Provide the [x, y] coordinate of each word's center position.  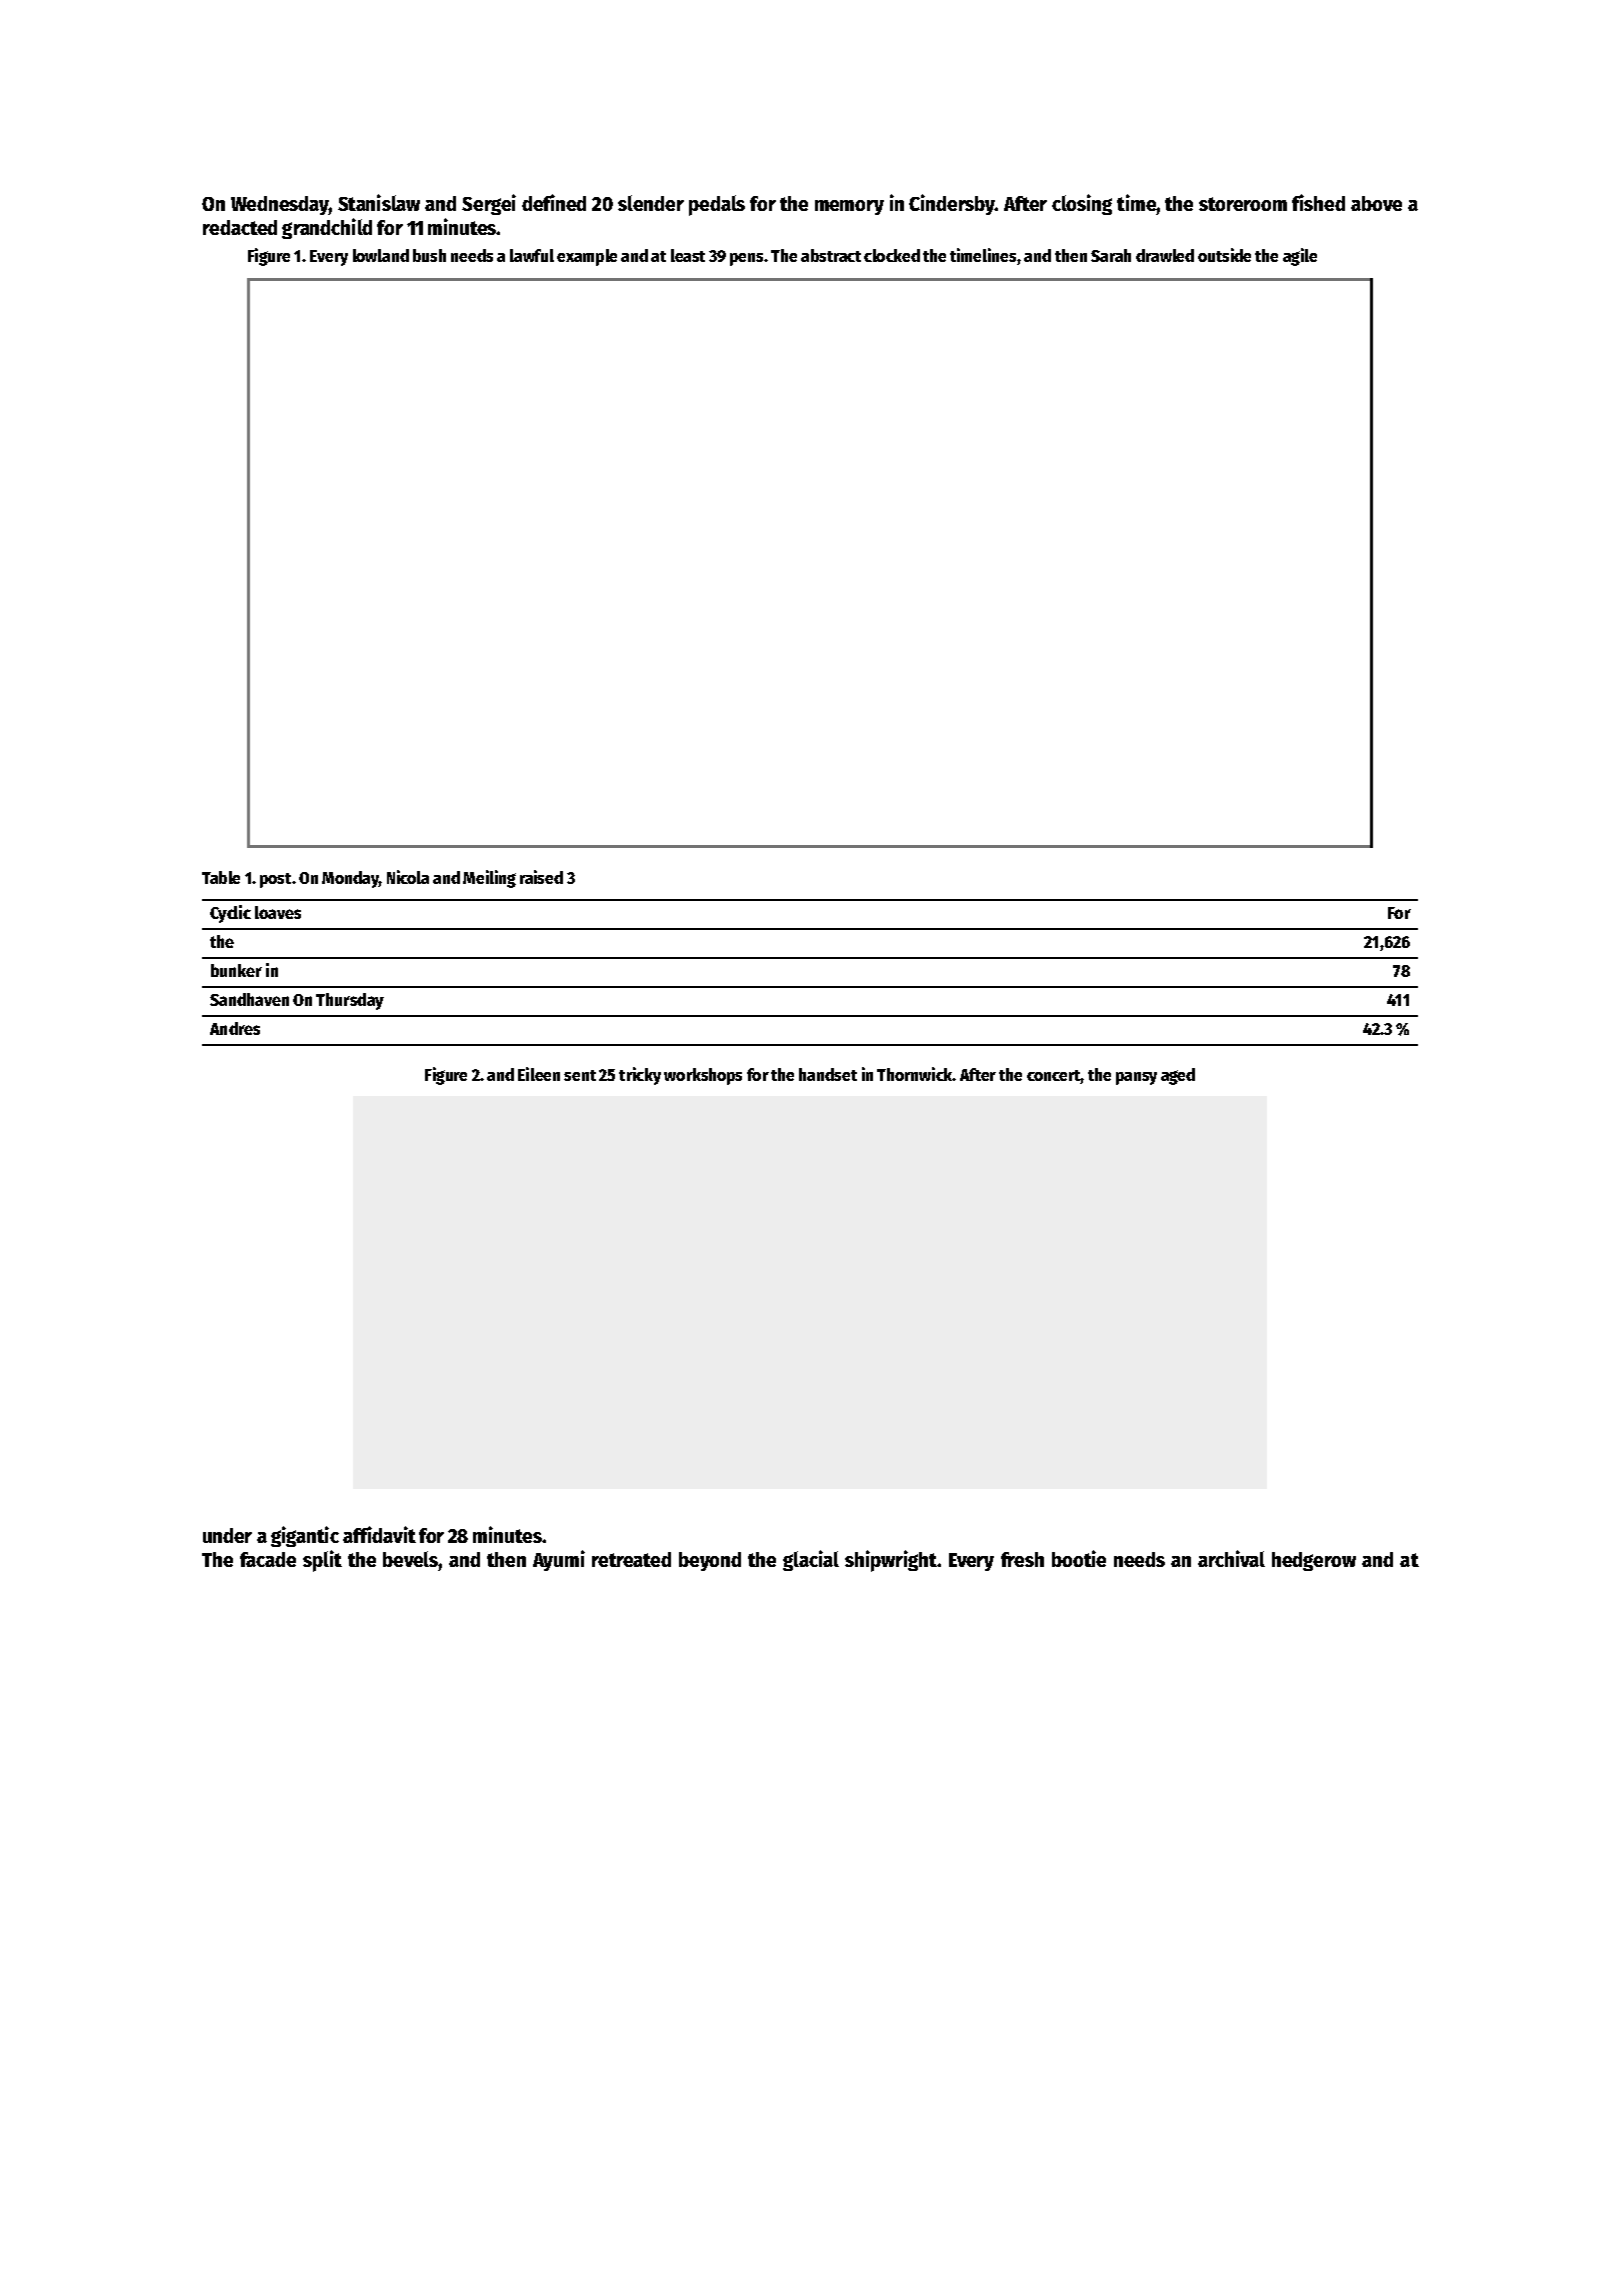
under [227, 1535]
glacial [811, 1560]
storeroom [1243, 204]
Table [221, 877]
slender [651, 203]
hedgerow [1314, 1561]
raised [541, 877]
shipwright [891, 1561]
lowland [381, 255]
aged [1178, 1076]
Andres [235, 1028]
